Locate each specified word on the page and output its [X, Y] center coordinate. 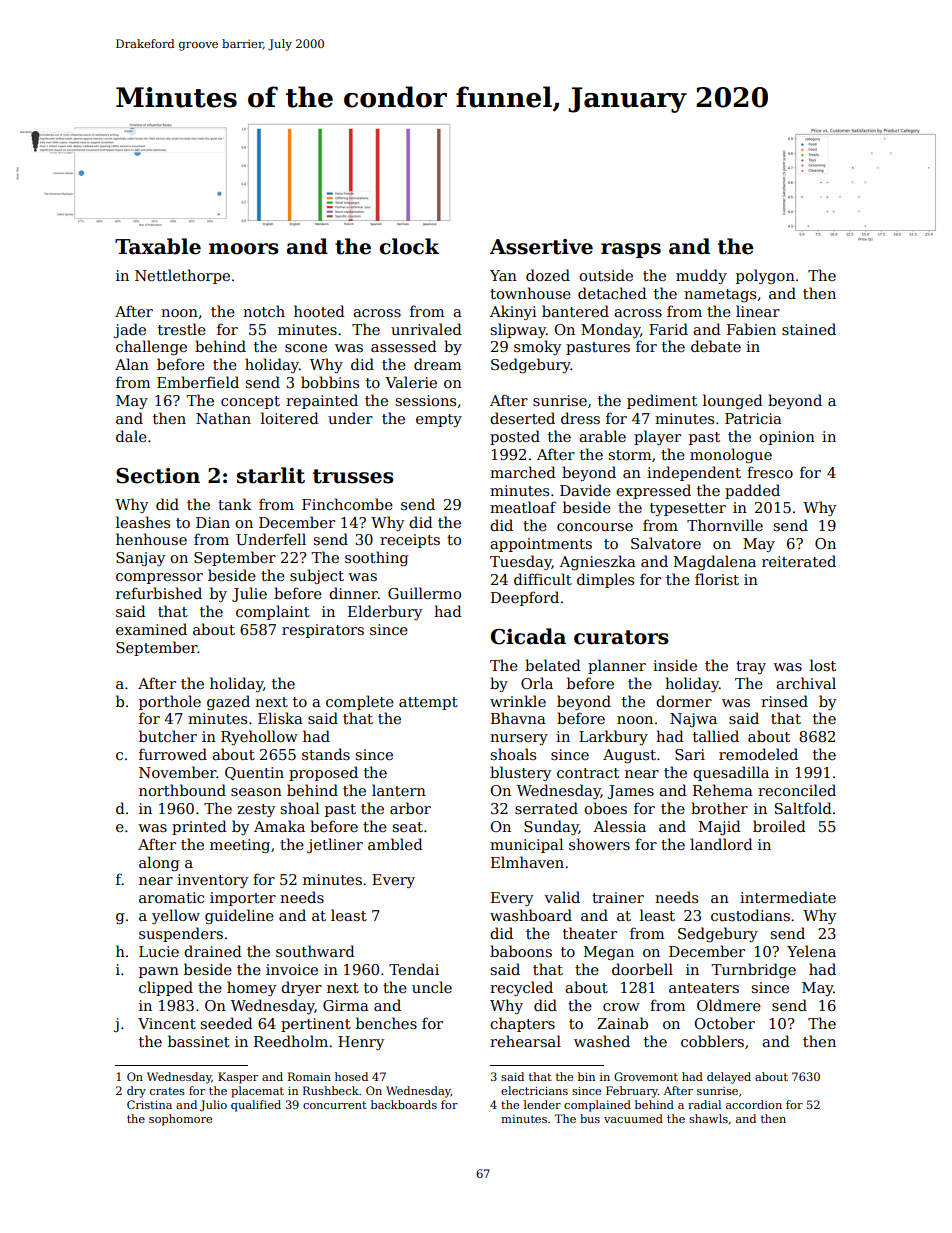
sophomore [180, 1120]
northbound [182, 790]
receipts [410, 541]
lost [823, 665]
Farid [668, 329]
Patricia [753, 418]
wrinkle [518, 701]
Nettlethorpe [182, 276]
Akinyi [513, 312]
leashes [143, 522]
